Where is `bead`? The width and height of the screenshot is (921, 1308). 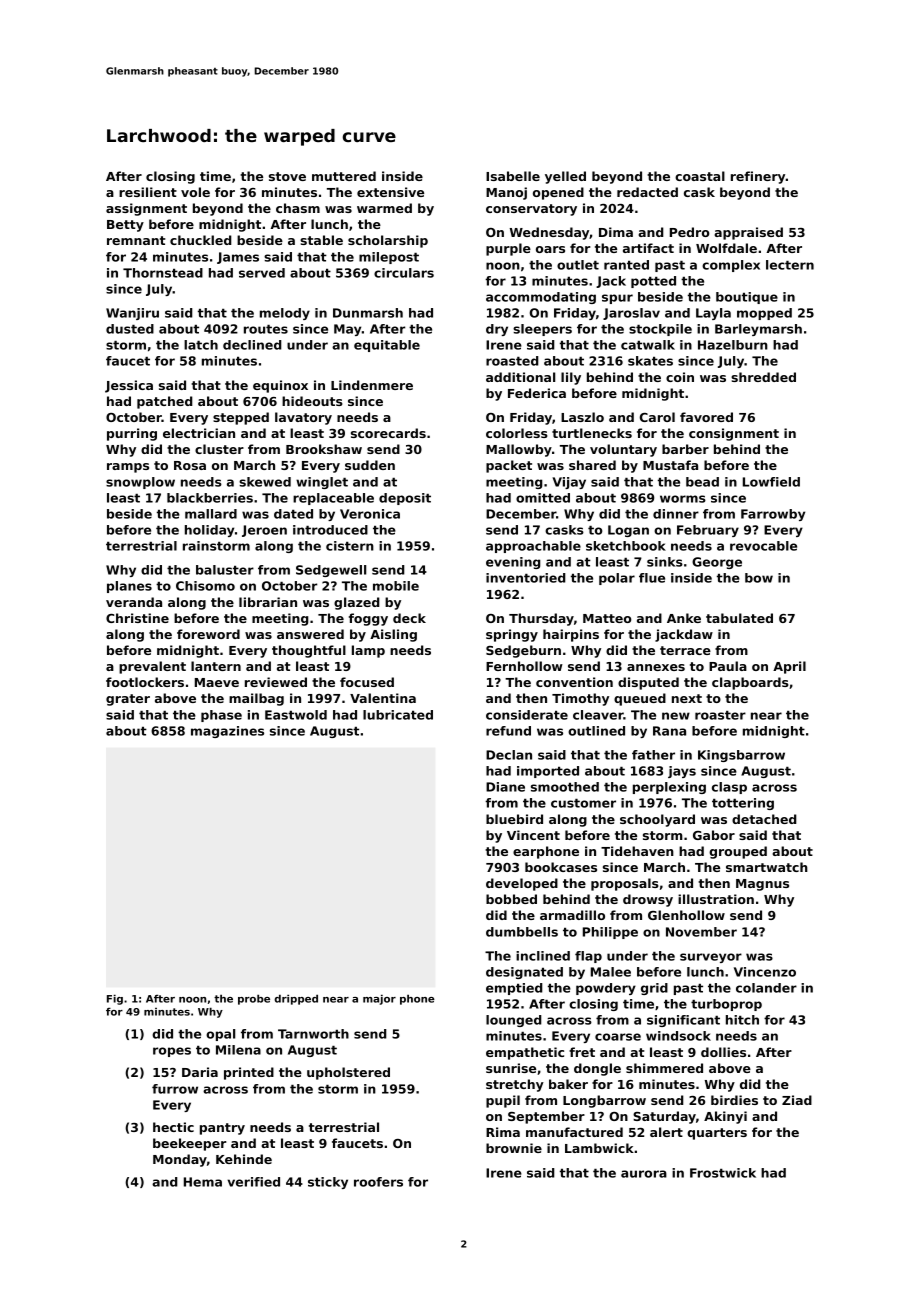 bead is located at coordinates (702, 482).
